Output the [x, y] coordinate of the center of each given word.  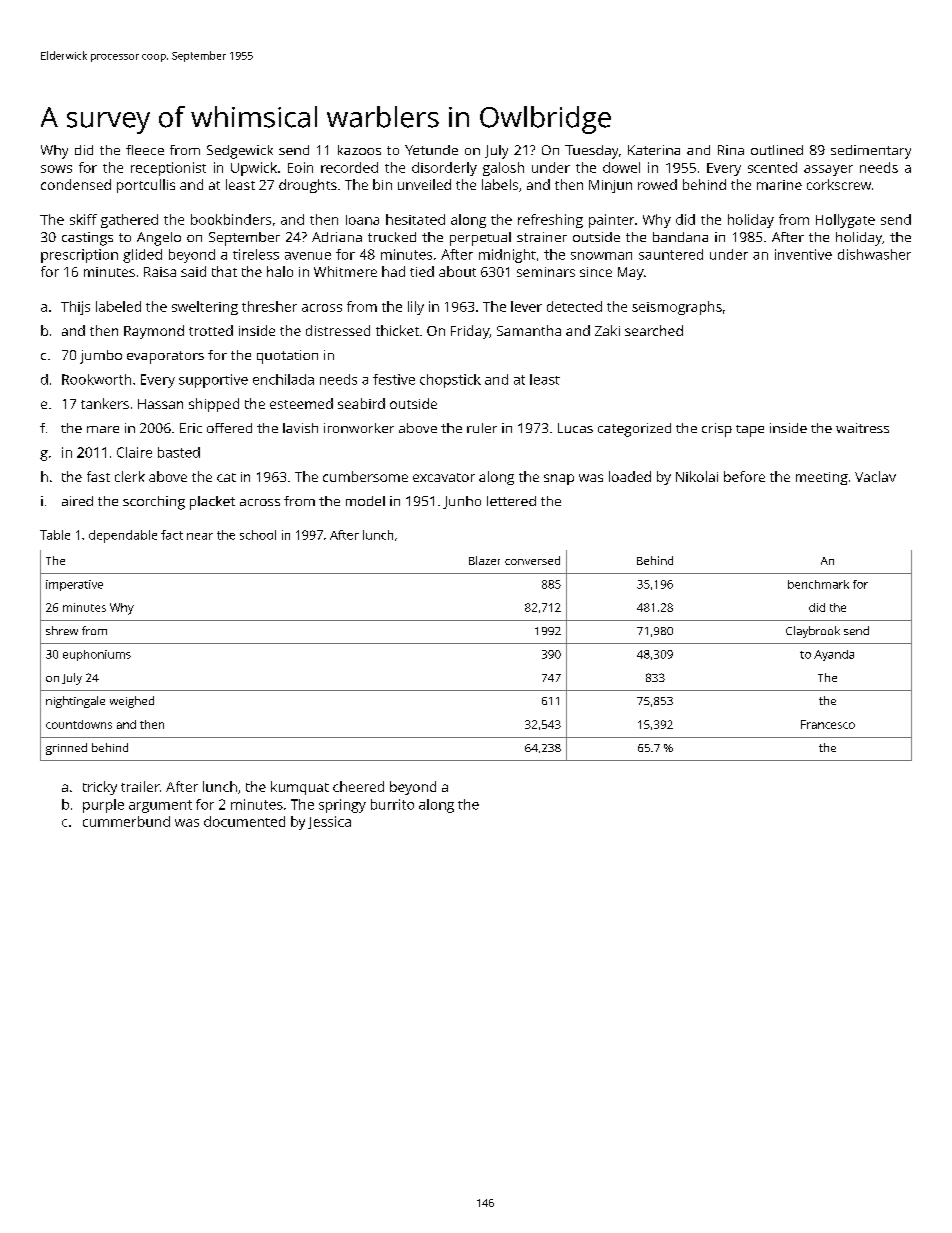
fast [98, 476]
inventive [803, 254]
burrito [392, 804]
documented [244, 821]
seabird [361, 403]
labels [500, 184]
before [744, 476]
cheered [358, 786]
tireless [256, 254]
